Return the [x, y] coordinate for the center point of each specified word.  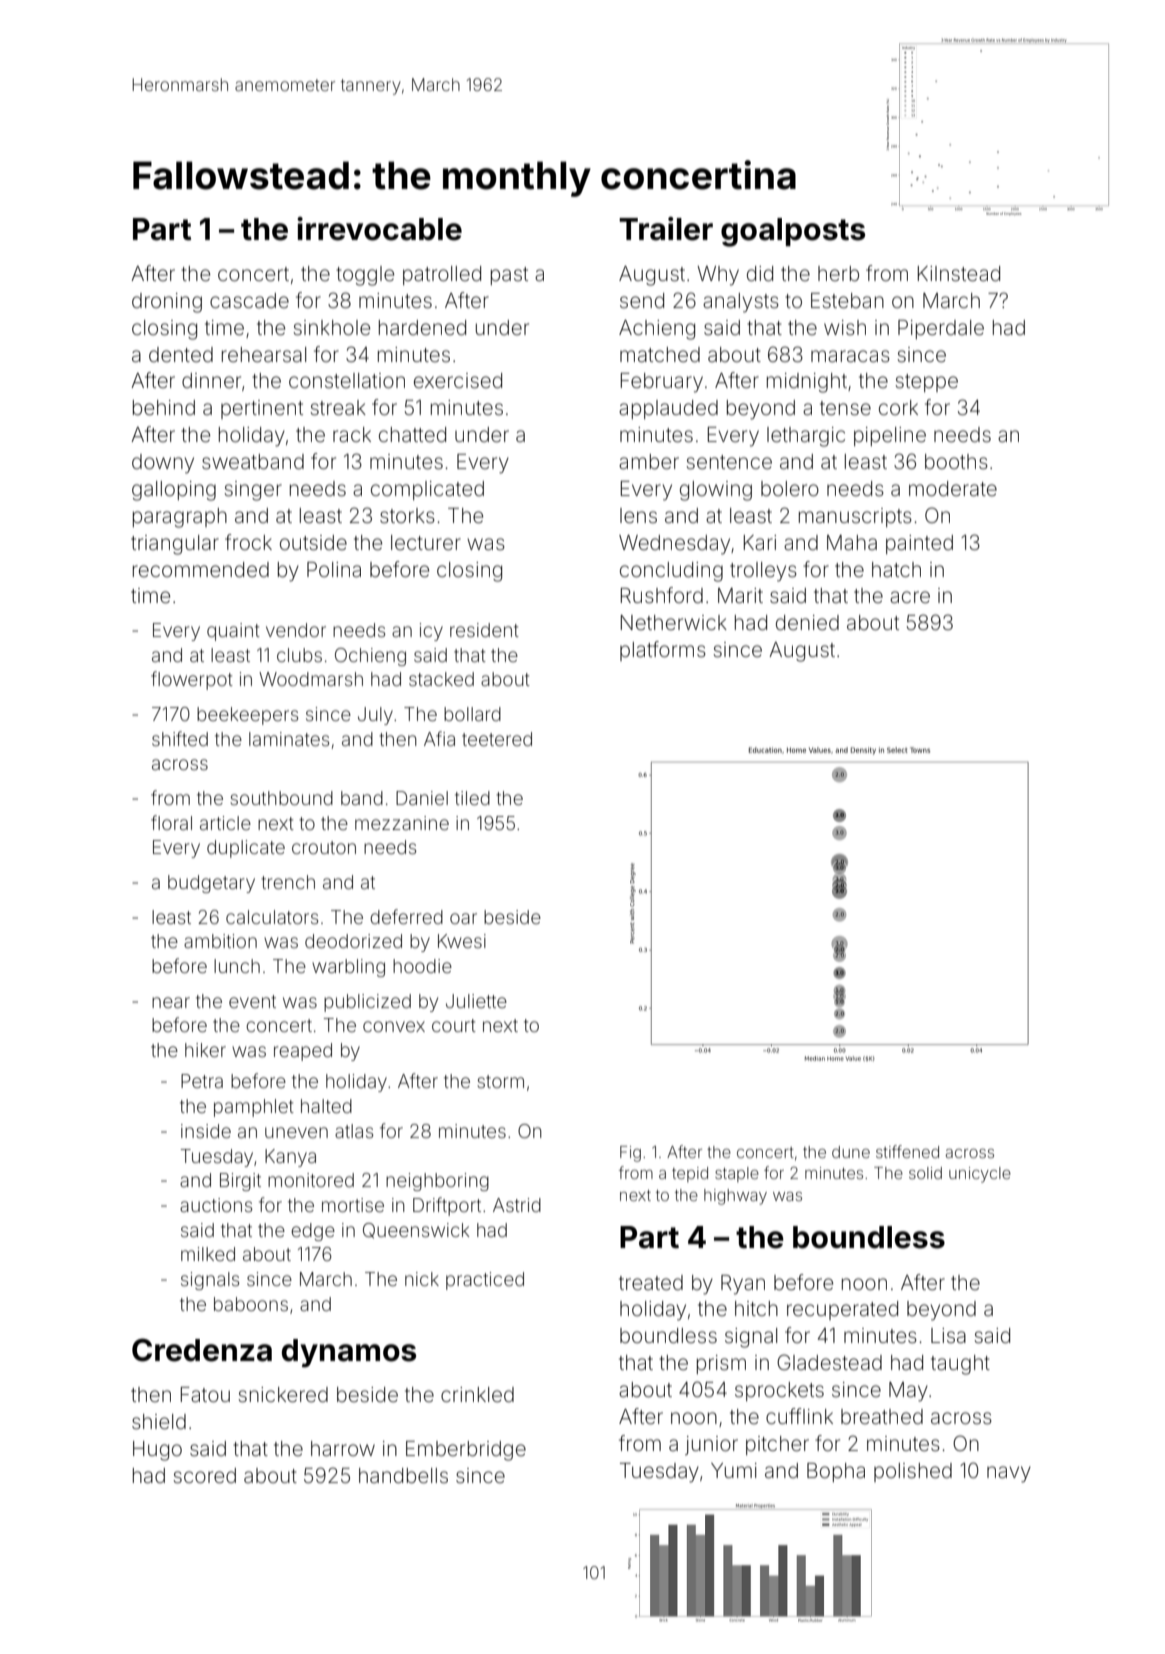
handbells [403, 1476]
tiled [472, 798]
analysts [741, 303]
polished [913, 1472]
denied [807, 622]
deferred [406, 916]
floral [171, 822]
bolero [790, 488]
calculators [272, 917]
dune [851, 1152]
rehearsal [264, 354]
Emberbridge [466, 1451]
